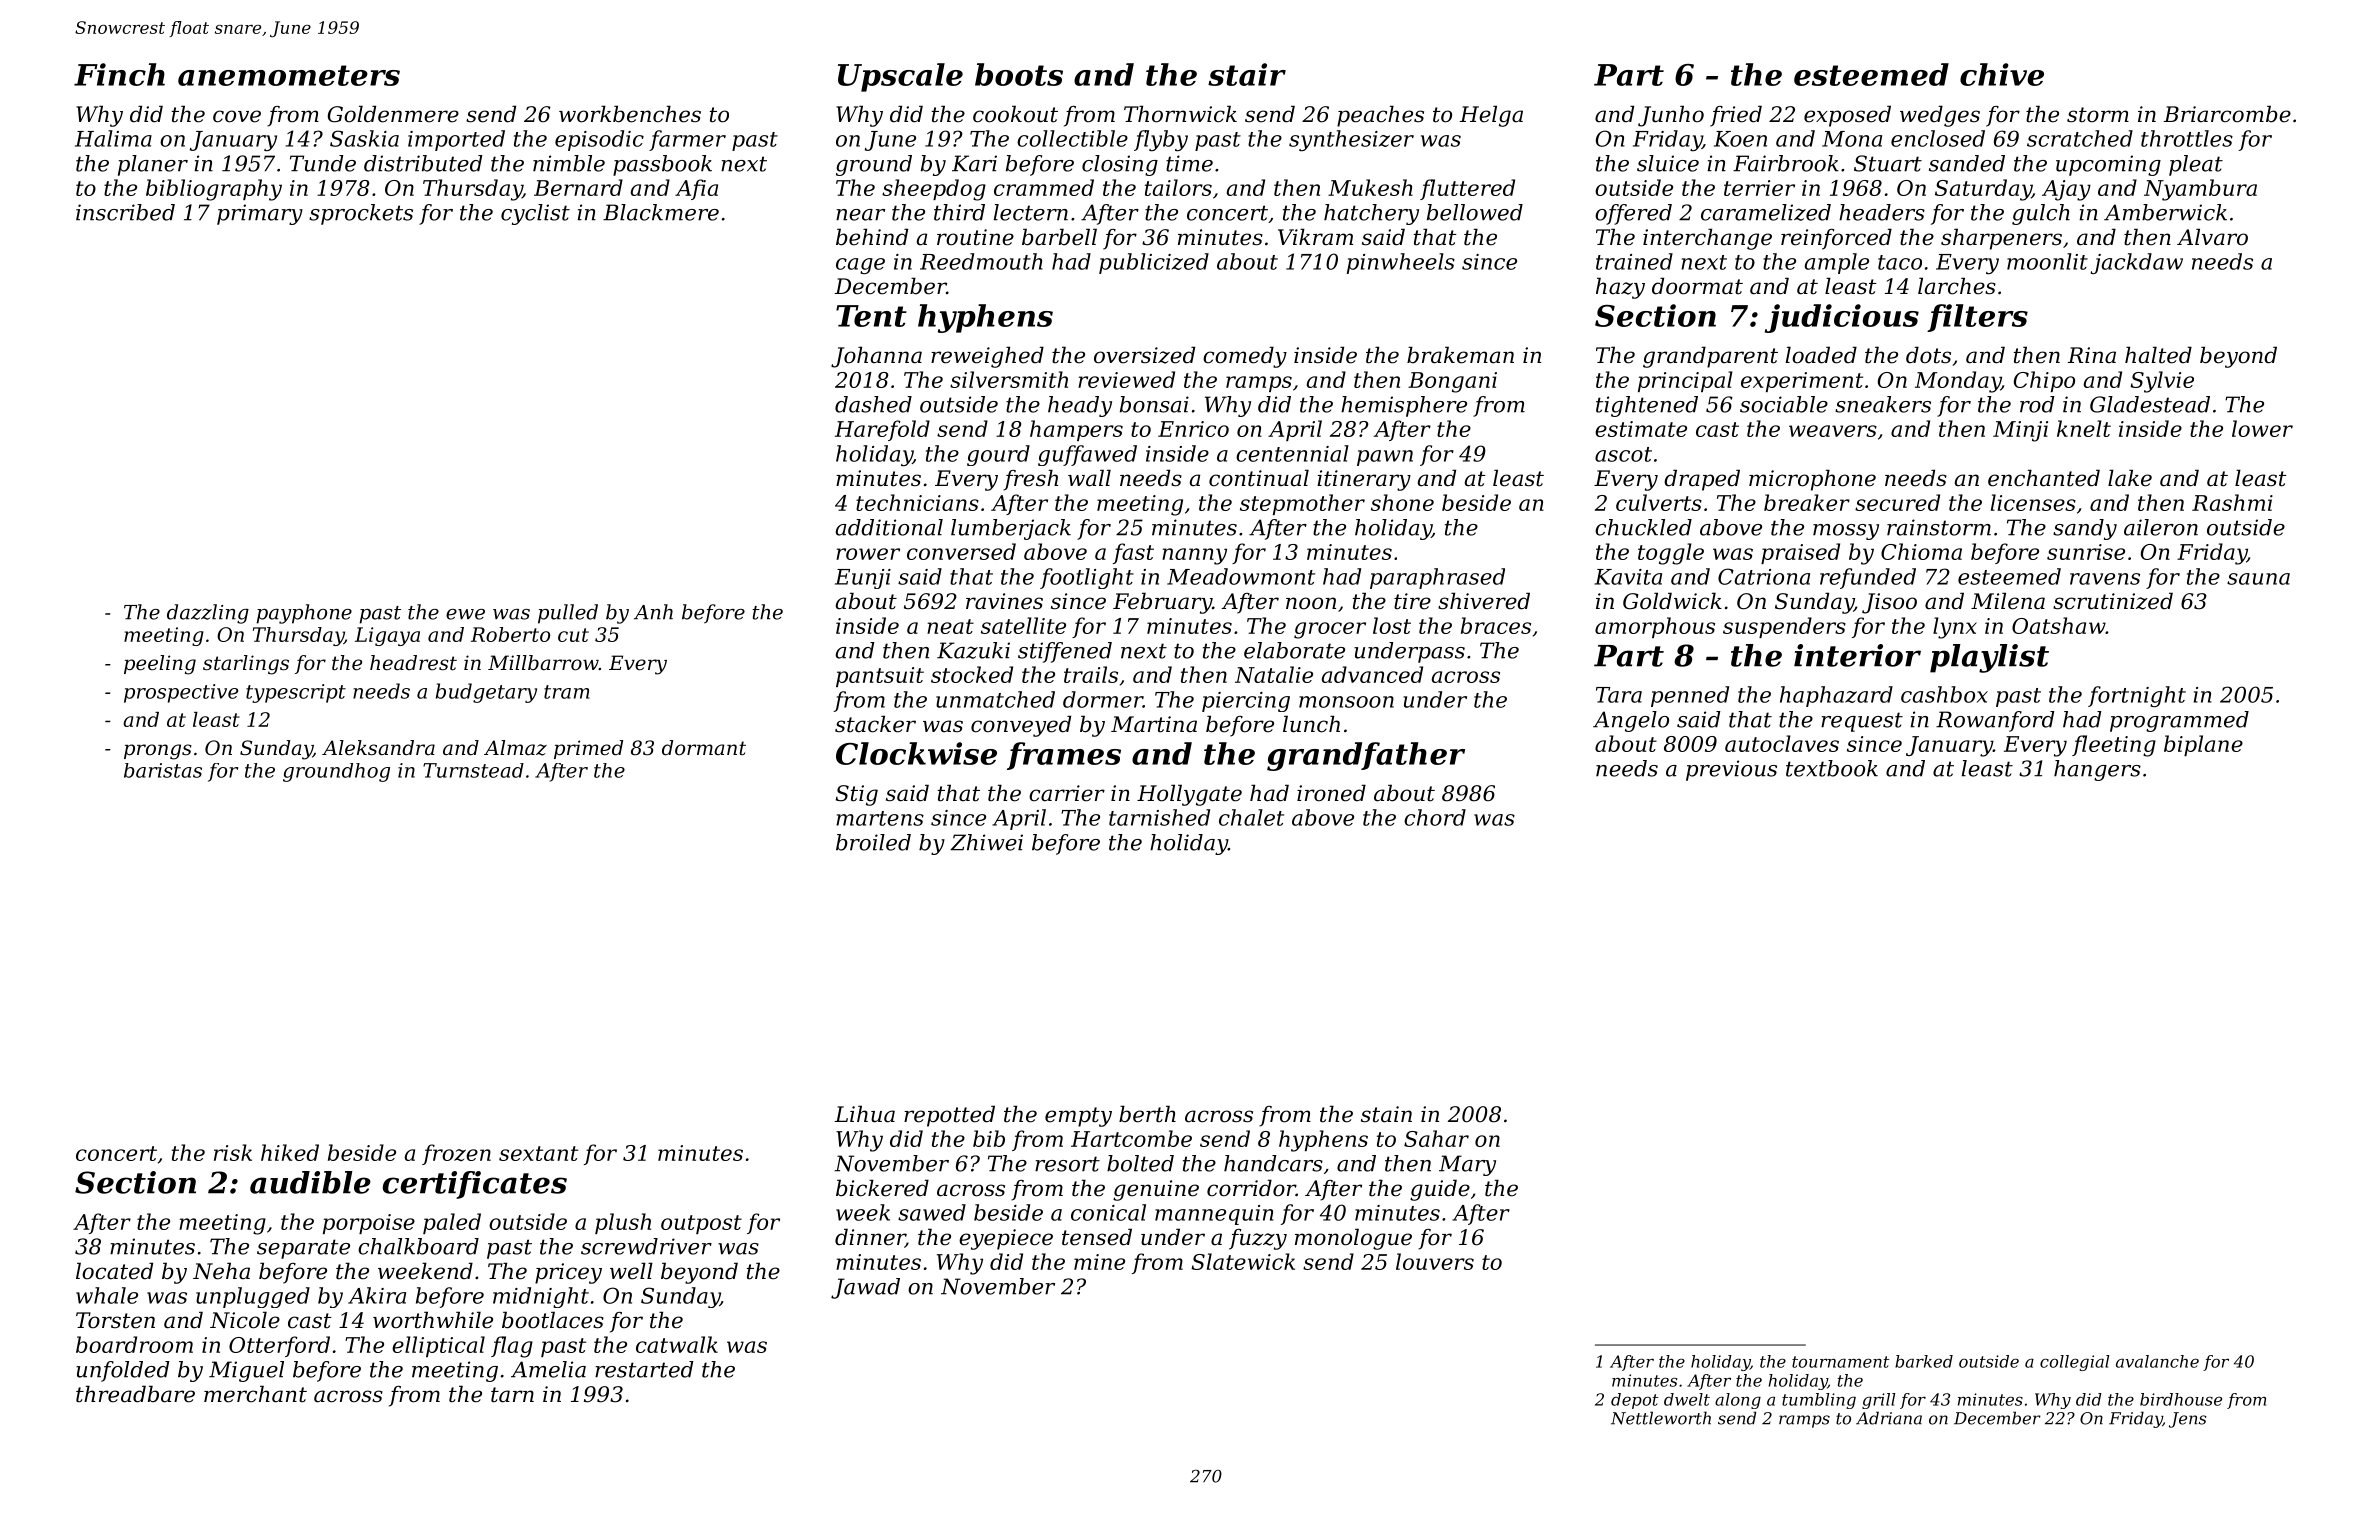  What do you see at coordinates (2157, 1361) in the screenshot?
I see `avalanche` at bounding box center [2157, 1361].
